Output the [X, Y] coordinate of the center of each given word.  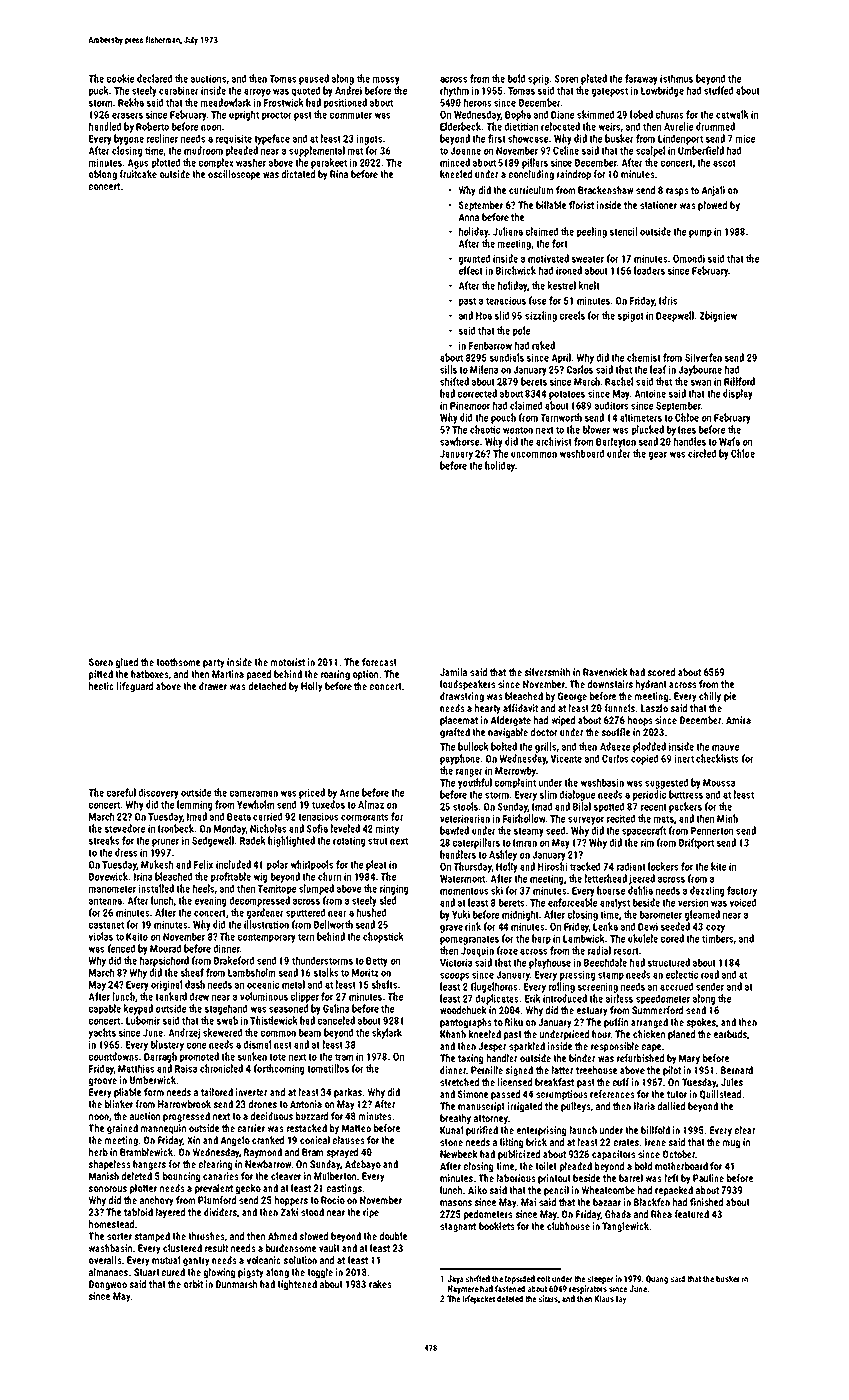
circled [702, 453]
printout [554, 1179]
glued [127, 663]
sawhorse [459, 441]
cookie [120, 78]
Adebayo [363, 1165]
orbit [193, 1284]
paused [314, 79]
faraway [641, 79]
